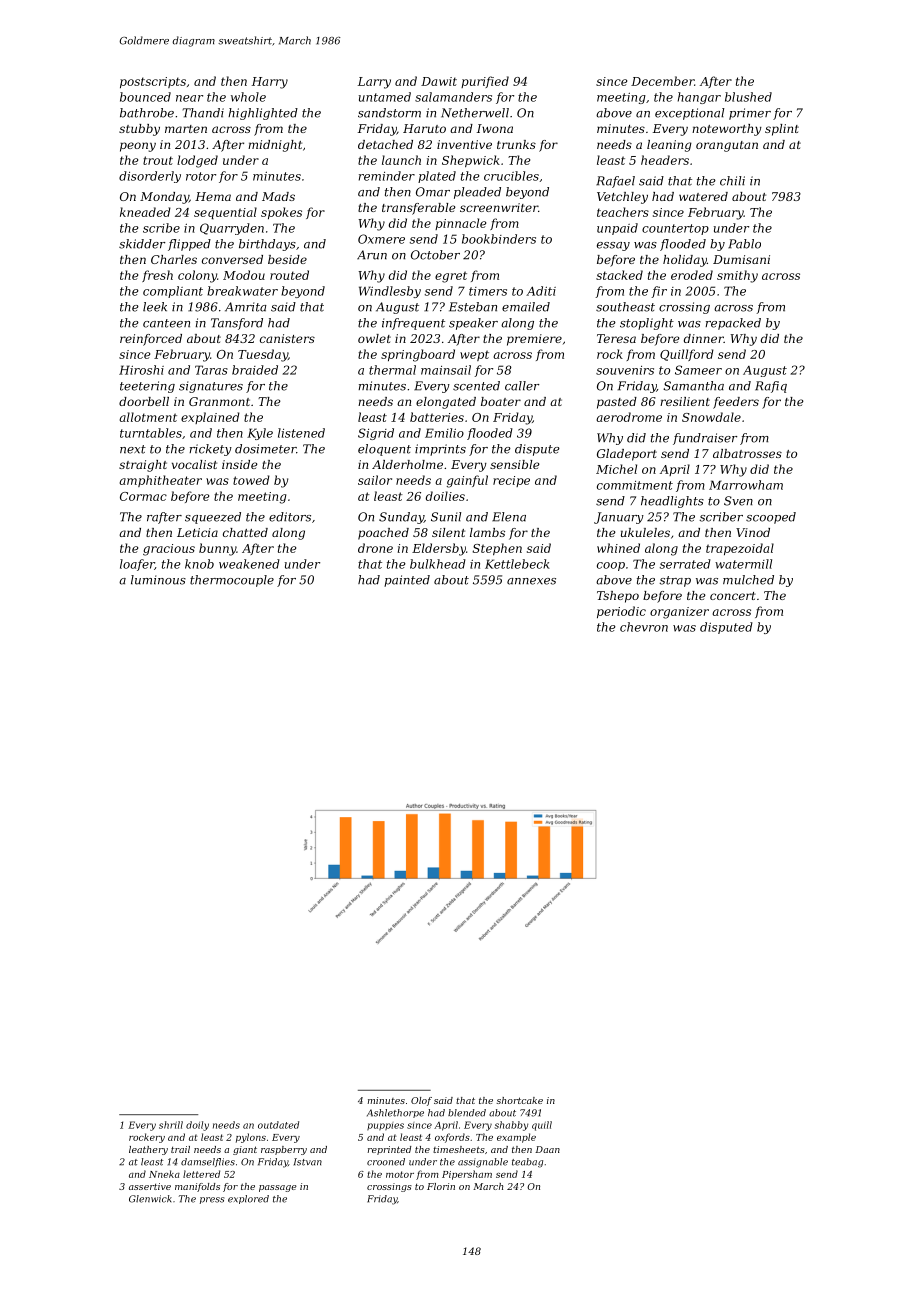 This screenshot has height=1308, width=924. Describe the element at coordinates (516, 144) in the screenshot. I see `trunks` at that location.
